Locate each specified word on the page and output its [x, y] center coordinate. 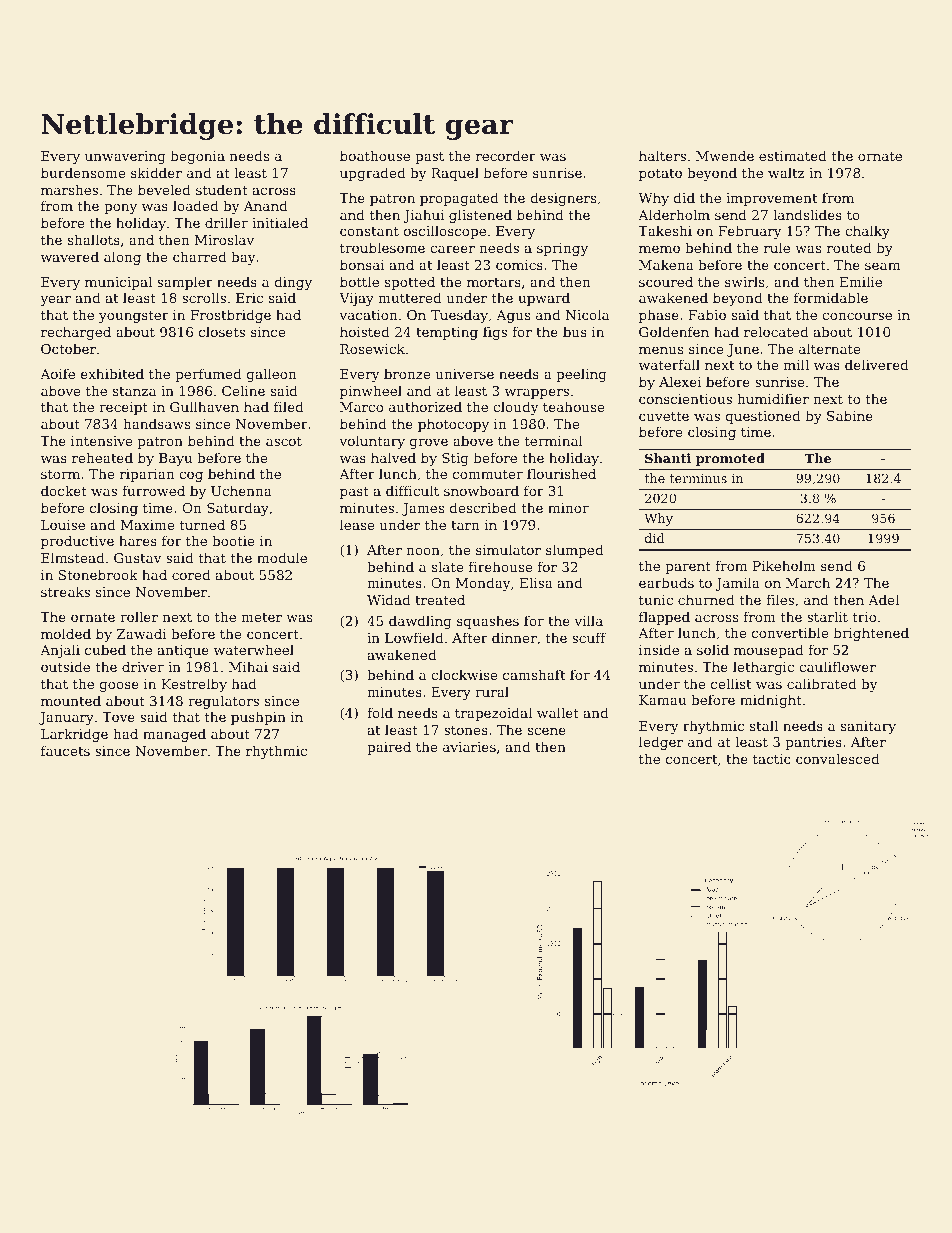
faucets [65, 750]
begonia [197, 157]
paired [389, 748]
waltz [786, 172]
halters [662, 155]
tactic [772, 759]
